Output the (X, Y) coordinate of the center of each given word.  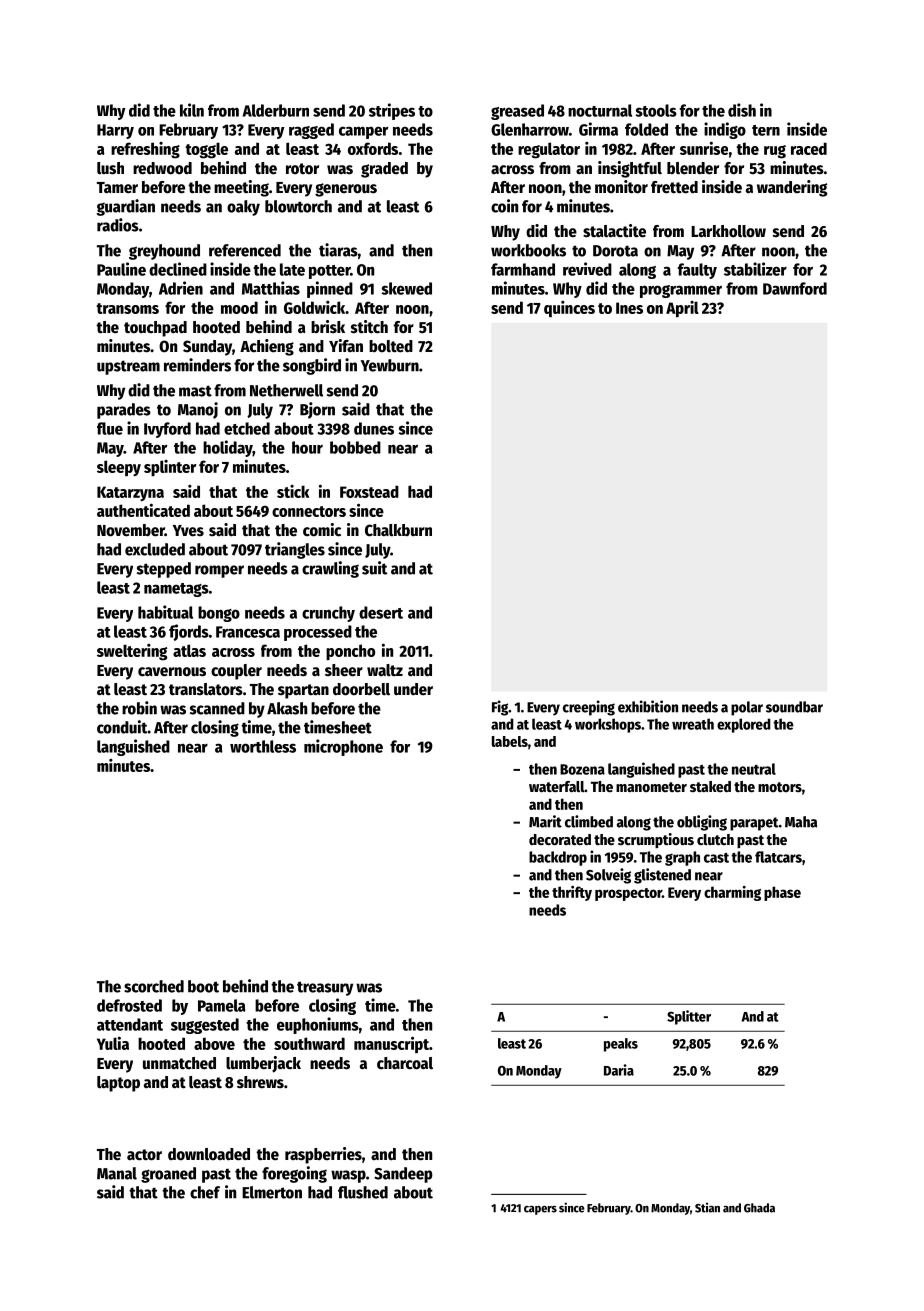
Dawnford (795, 288)
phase (782, 893)
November (131, 530)
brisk (328, 326)
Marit (545, 821)
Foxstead (369, 491)
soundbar (794, 707)
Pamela (222, 1005)
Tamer (117, 188)
